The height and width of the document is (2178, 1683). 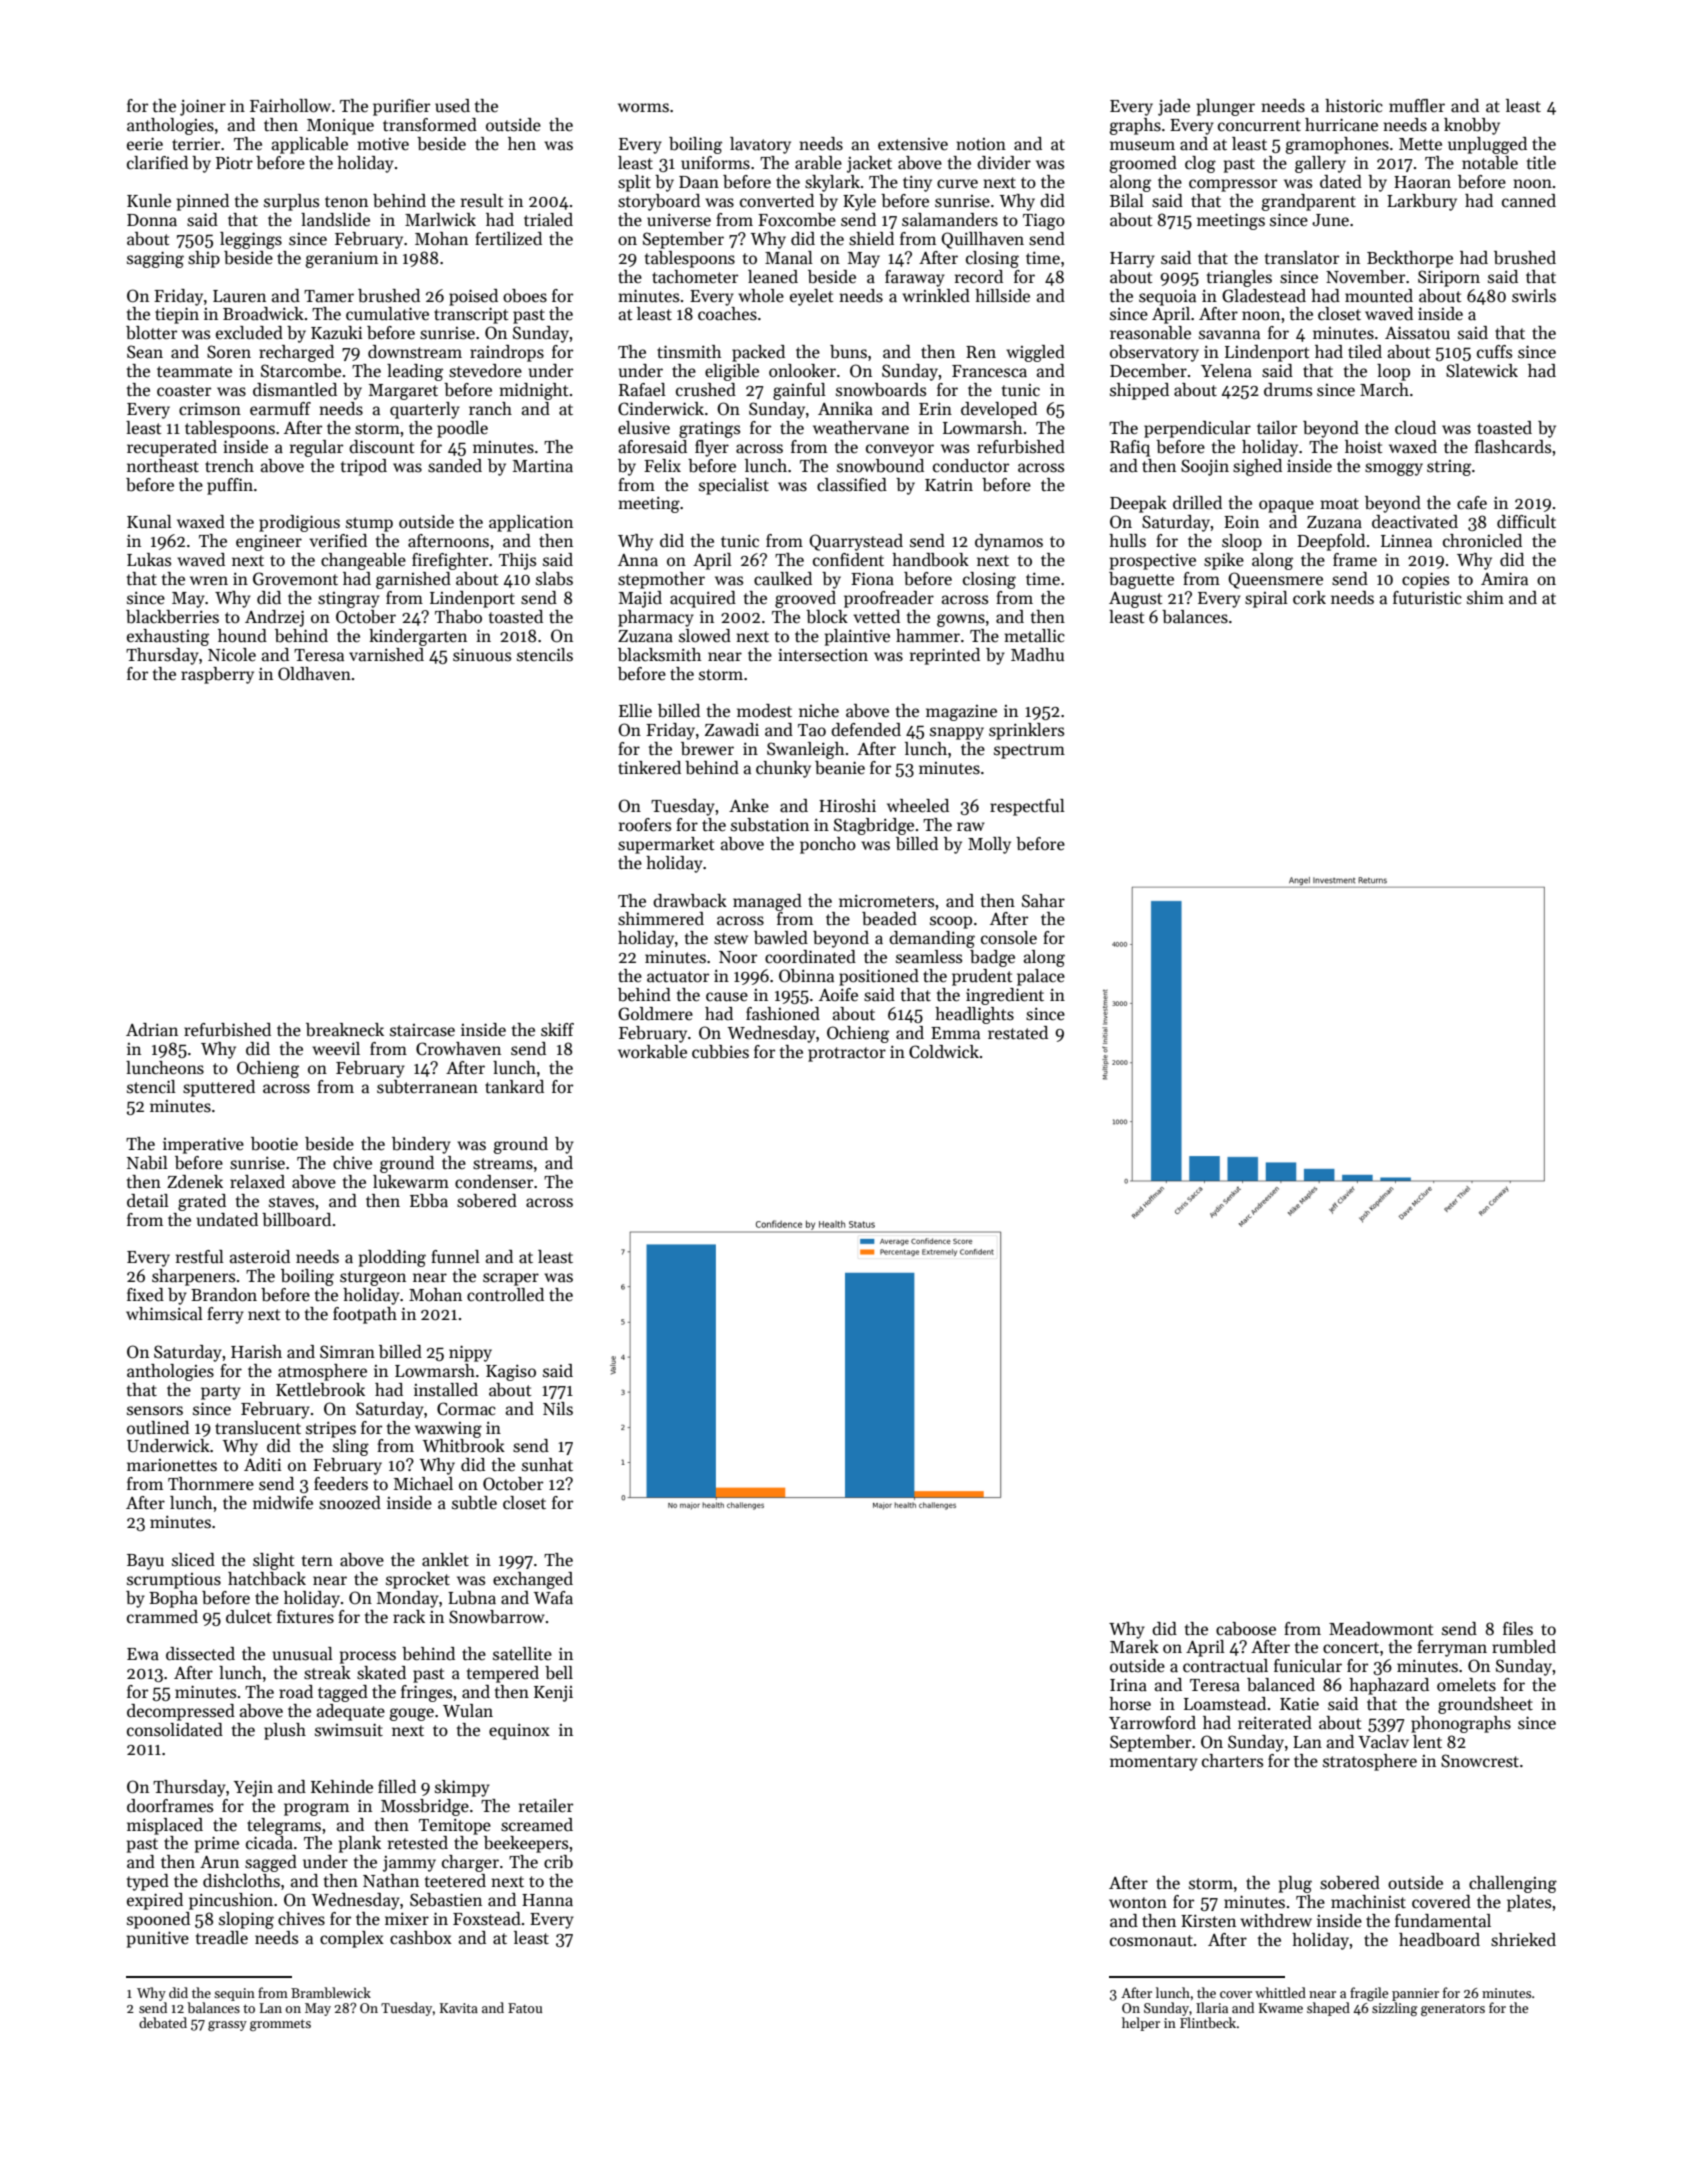 I want to click on Fairhollow, so click(x=290, y=106).
